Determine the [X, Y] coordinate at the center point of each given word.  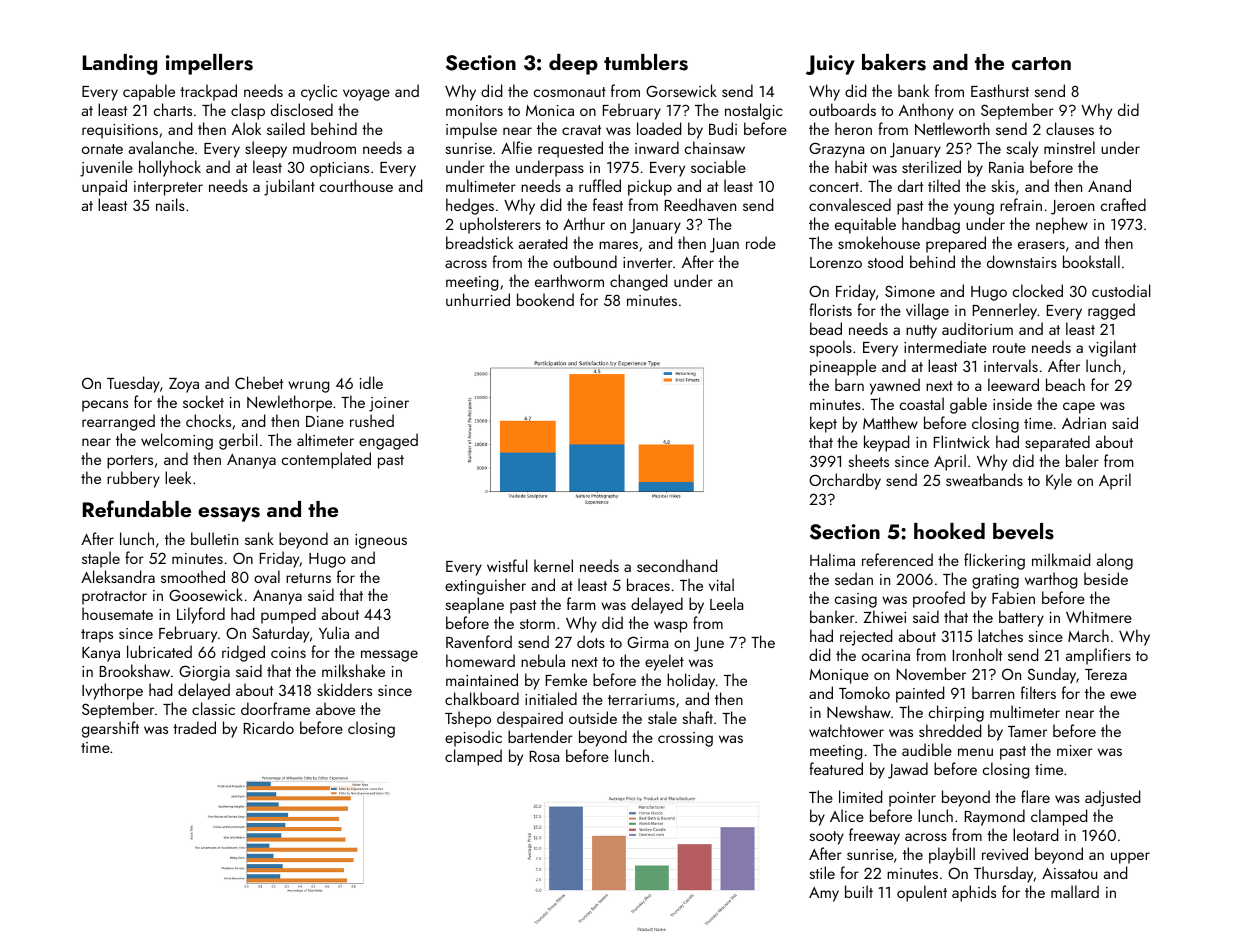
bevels [1023, 531]
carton [1041, 63]
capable [149, 92]
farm [581, 603]
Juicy [830, 65]
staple [101, 559]
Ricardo [269, 727]
